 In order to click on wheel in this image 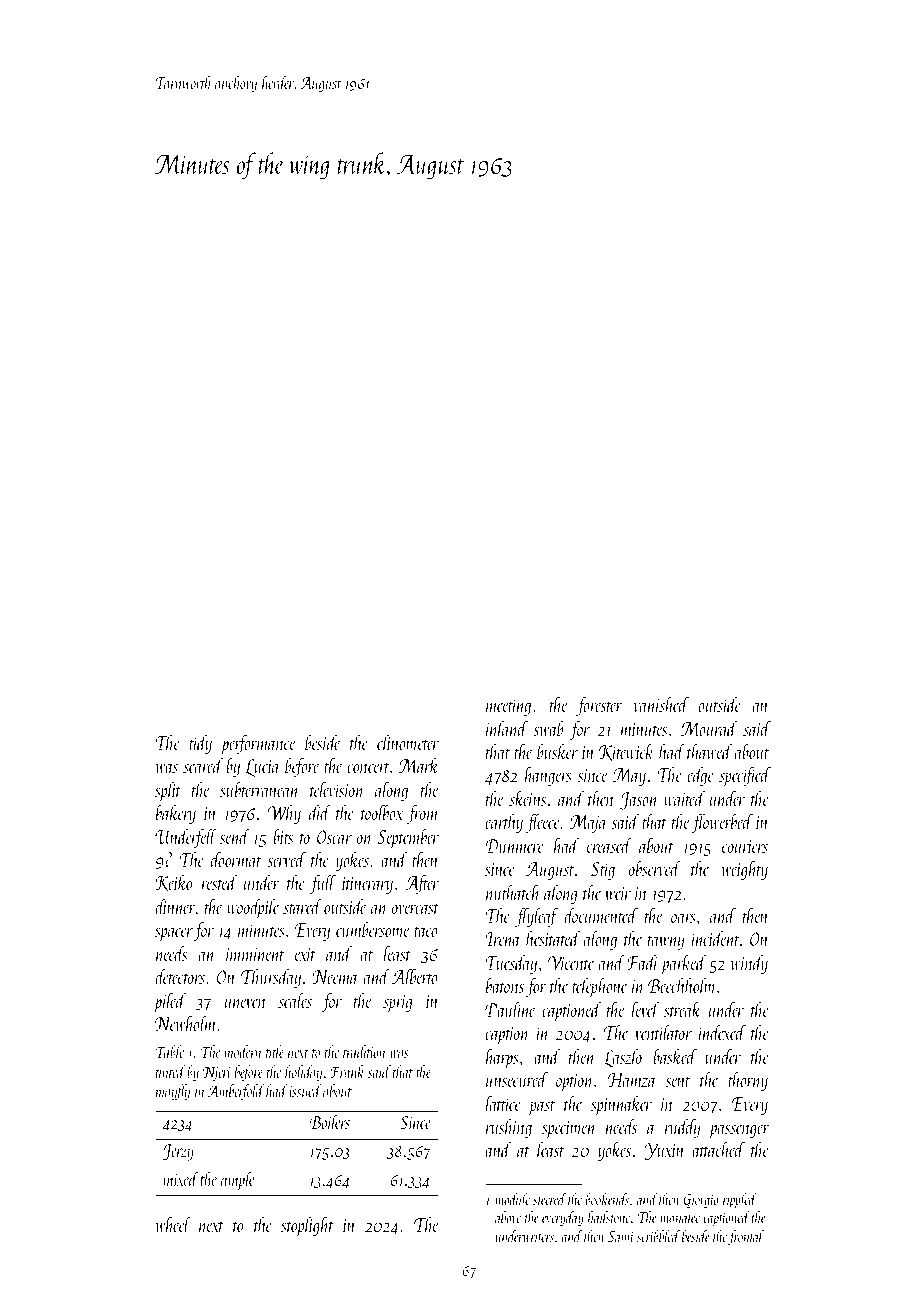, I will do `click(173, 1224)`.
